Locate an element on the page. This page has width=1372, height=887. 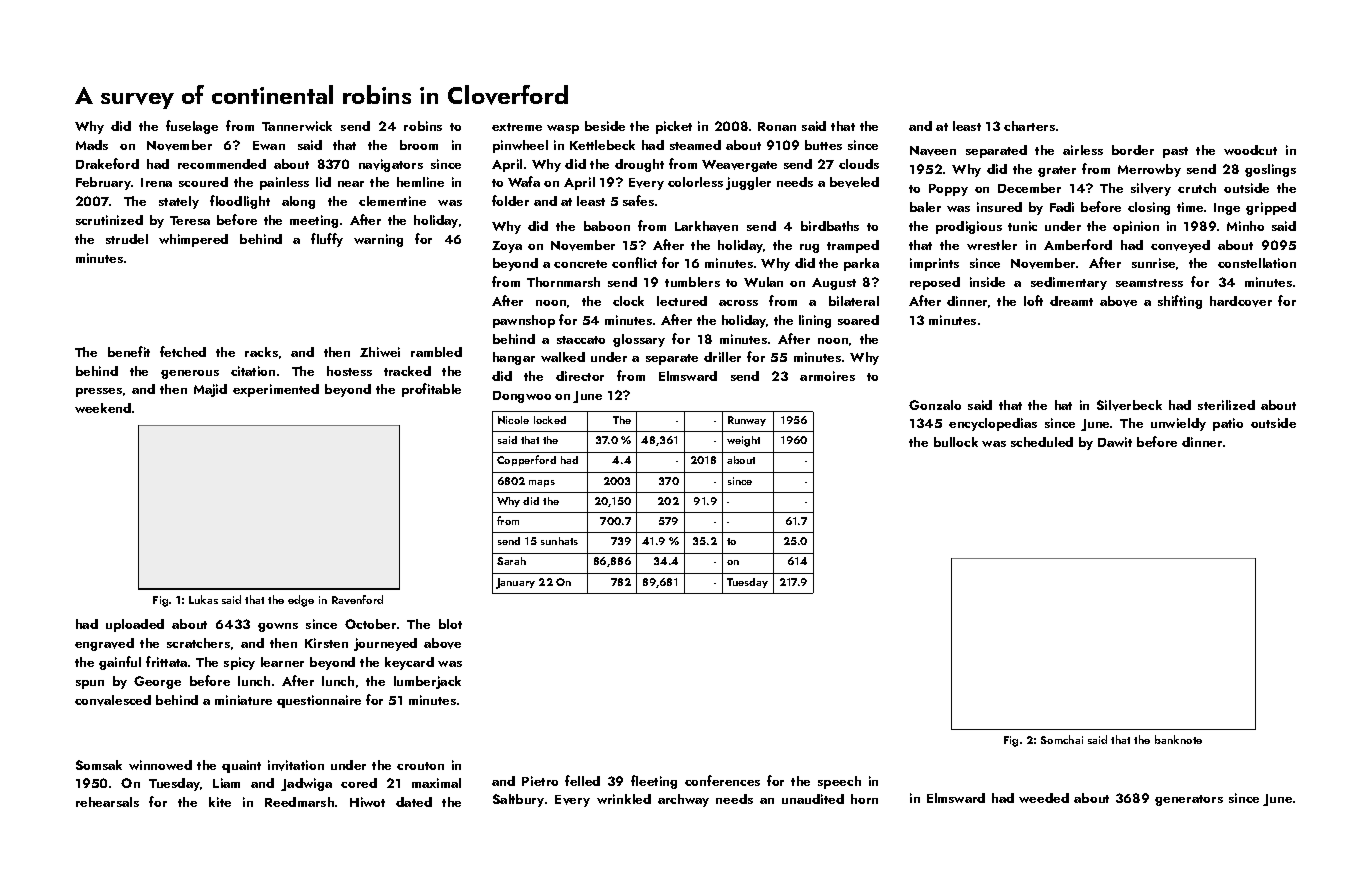
fluffy is located at coordinates (327, 240).
